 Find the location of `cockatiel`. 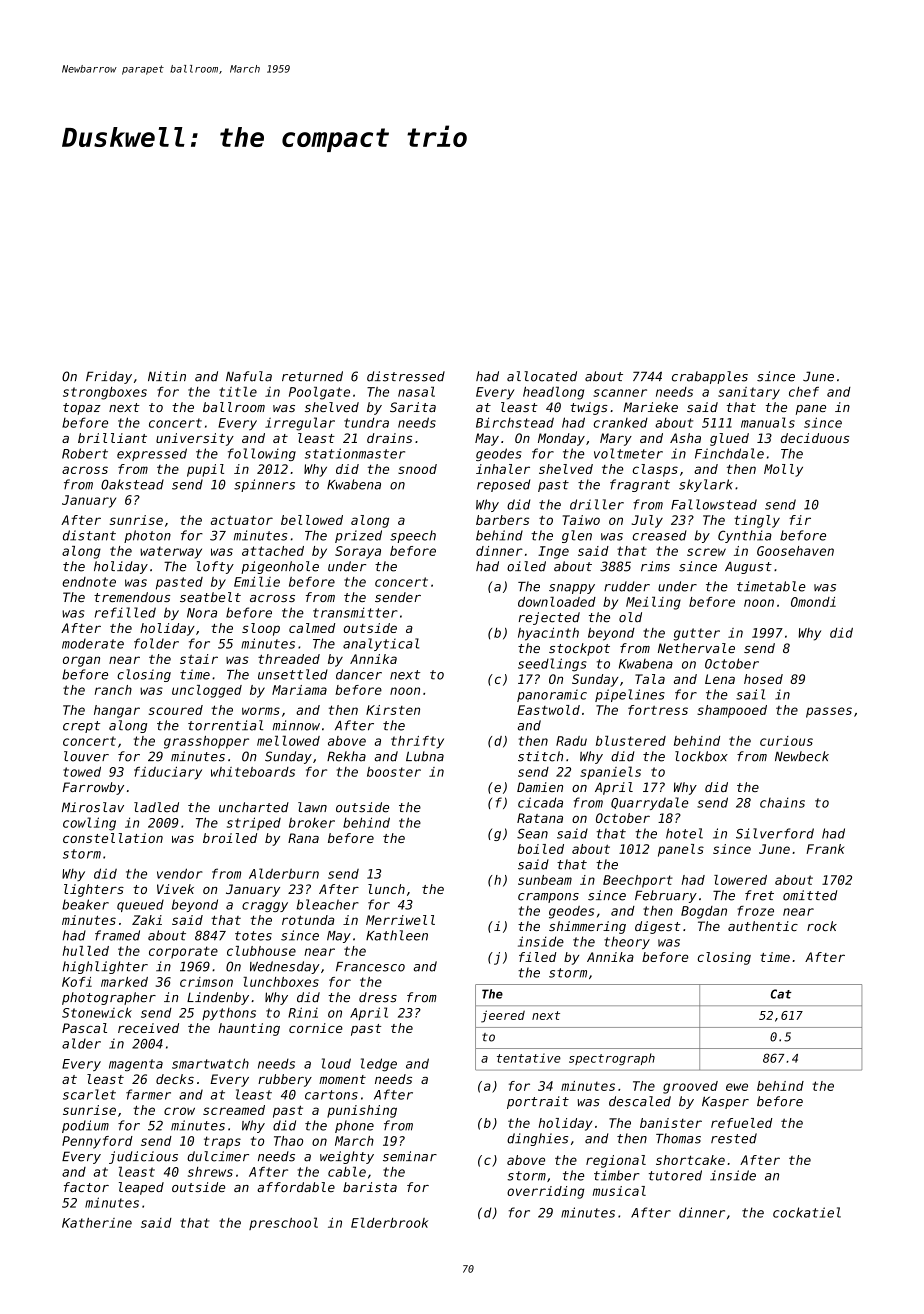

cockatiel is located at coordinates (807, 1212).
